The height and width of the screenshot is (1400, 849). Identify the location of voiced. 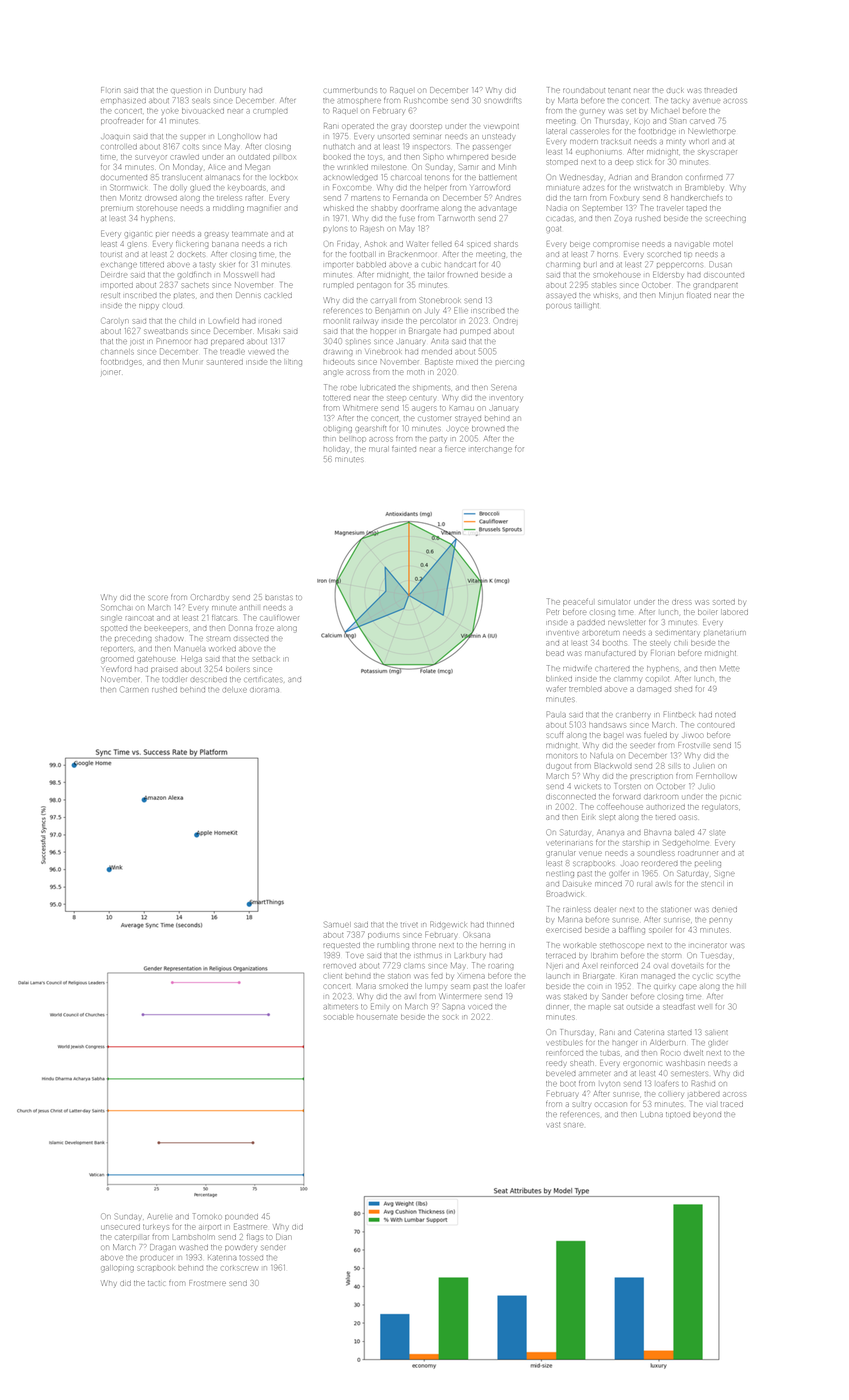
(480, 1007).
